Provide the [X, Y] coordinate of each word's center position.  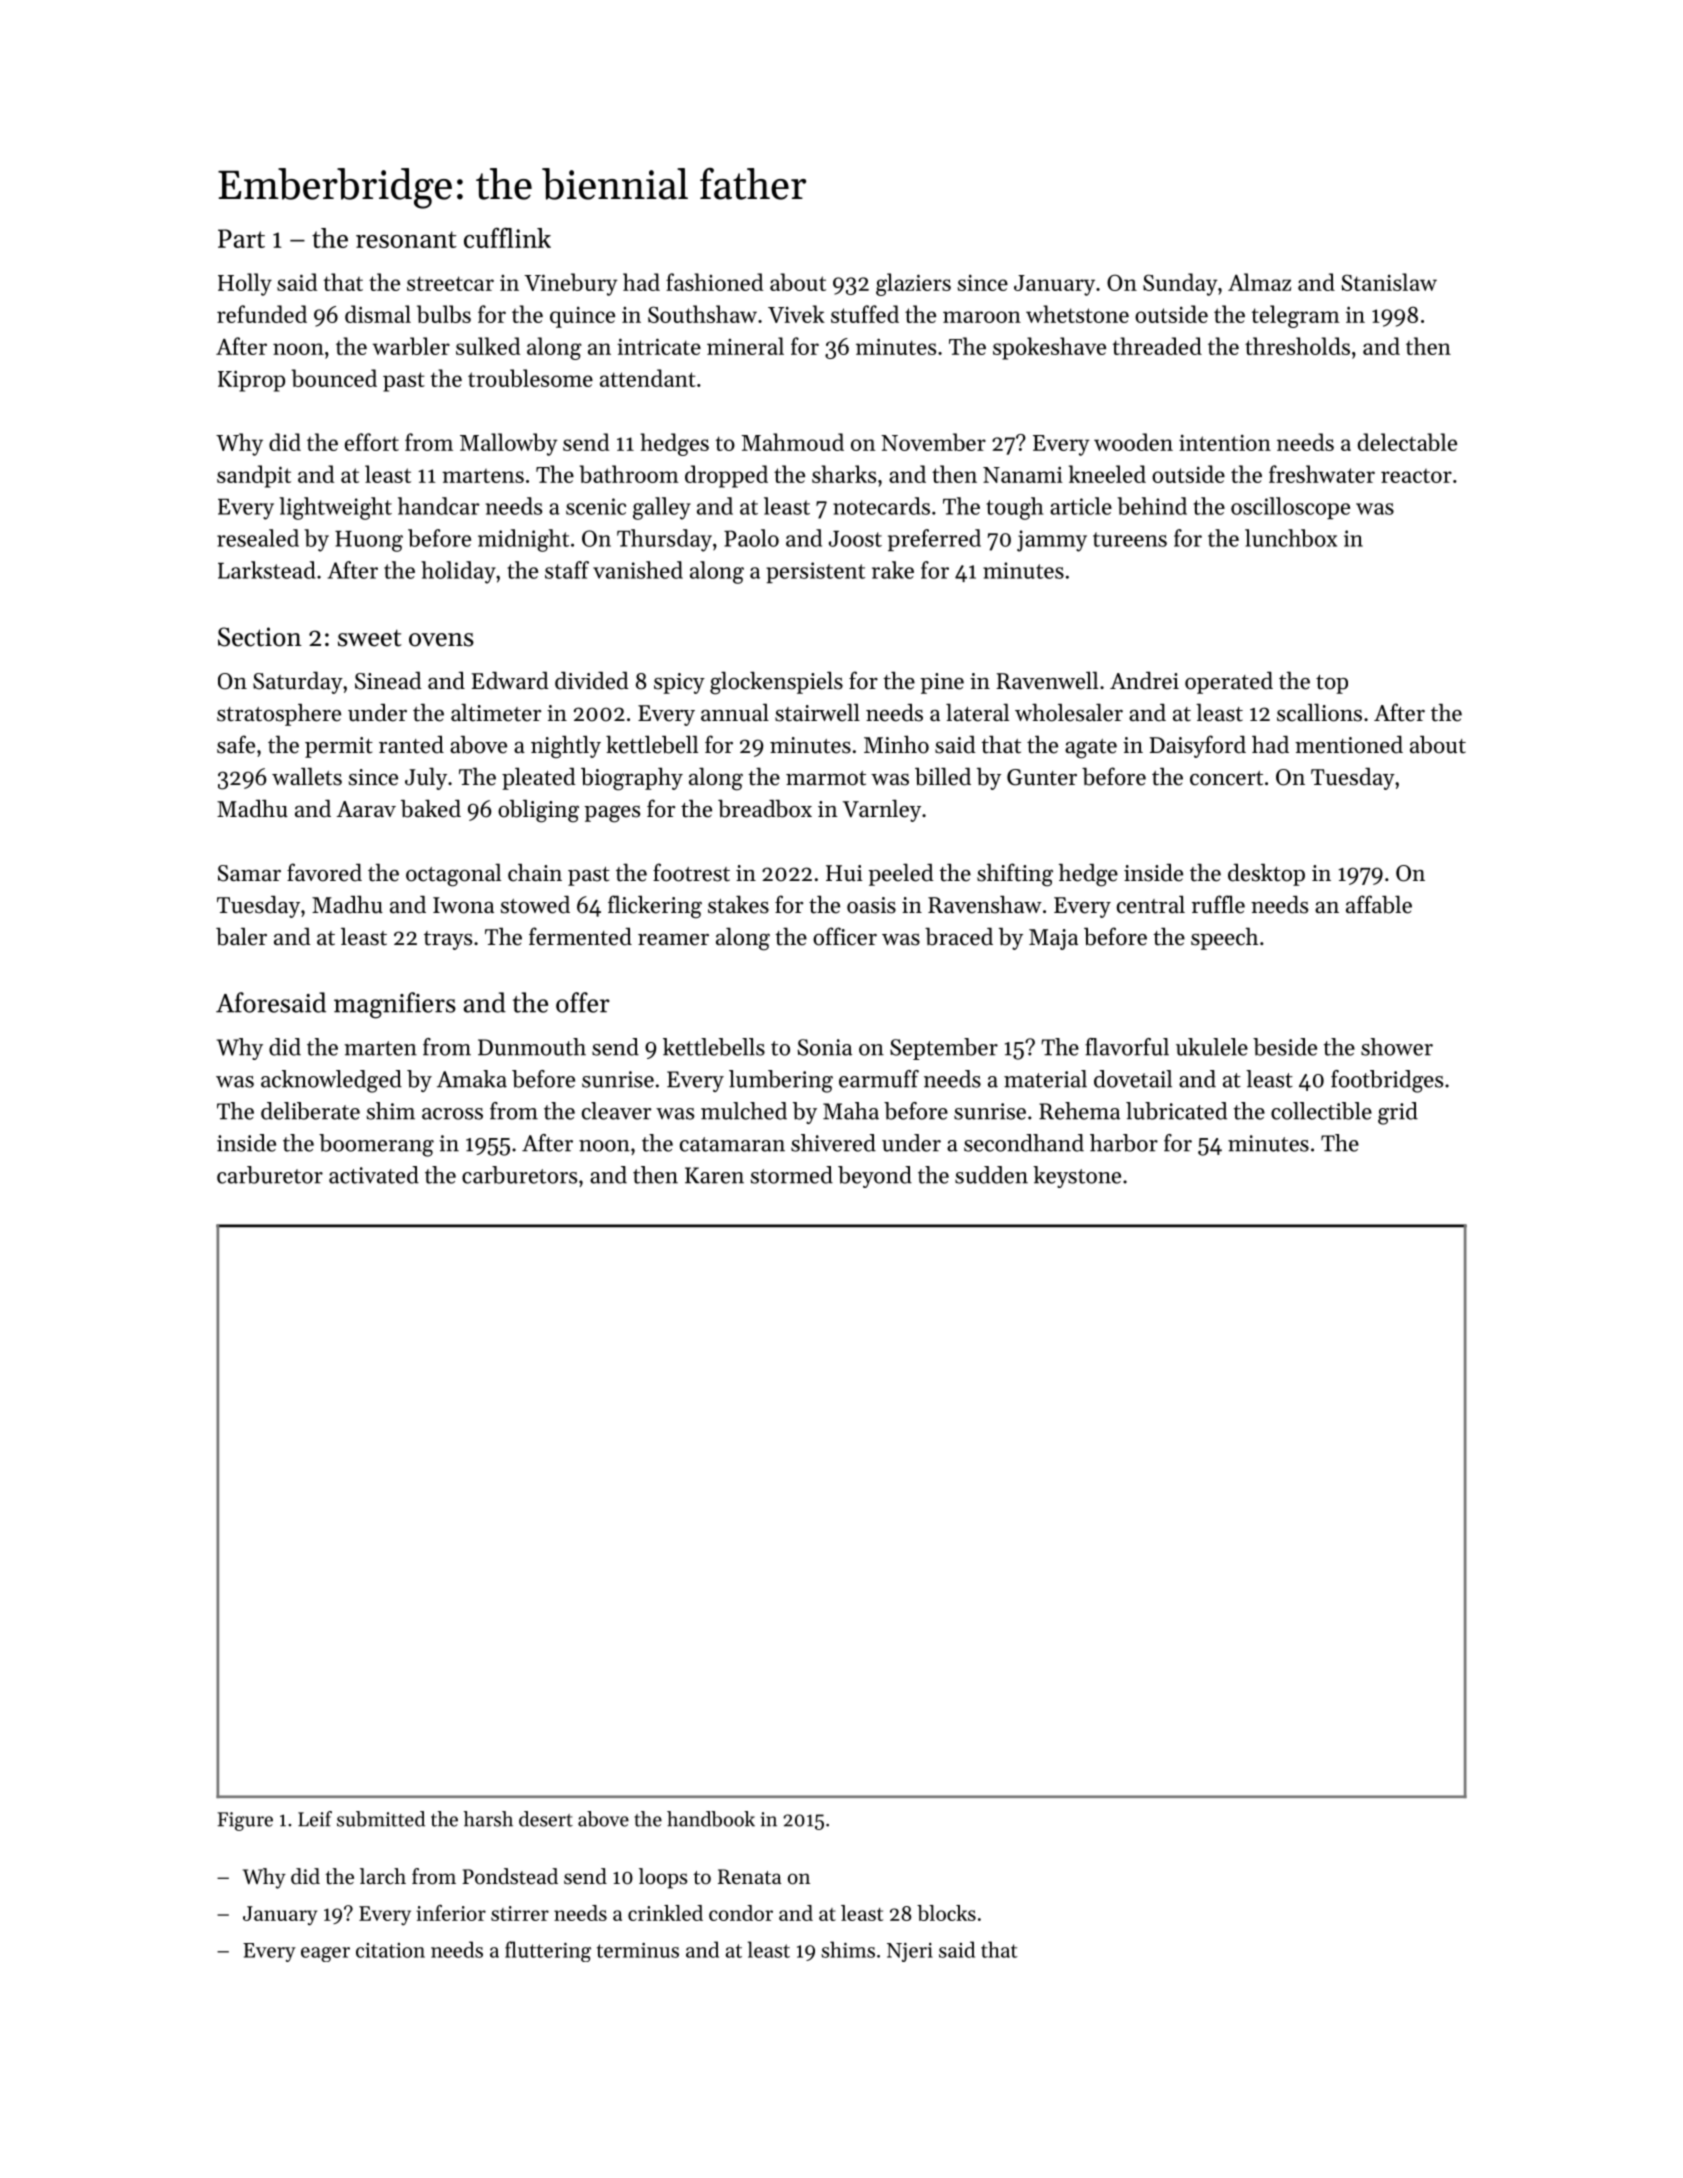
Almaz [1259, 282]
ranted [411, 745]
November [933, 442]
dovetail [1133, 1079]
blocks [946, 1913]
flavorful [1127, 1047]
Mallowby [509, 444]
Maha [851, 1111]
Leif [315, 1819]
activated [374, 1175]
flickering [655, 907]
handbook [711, 1819]
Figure [245, 1821]
